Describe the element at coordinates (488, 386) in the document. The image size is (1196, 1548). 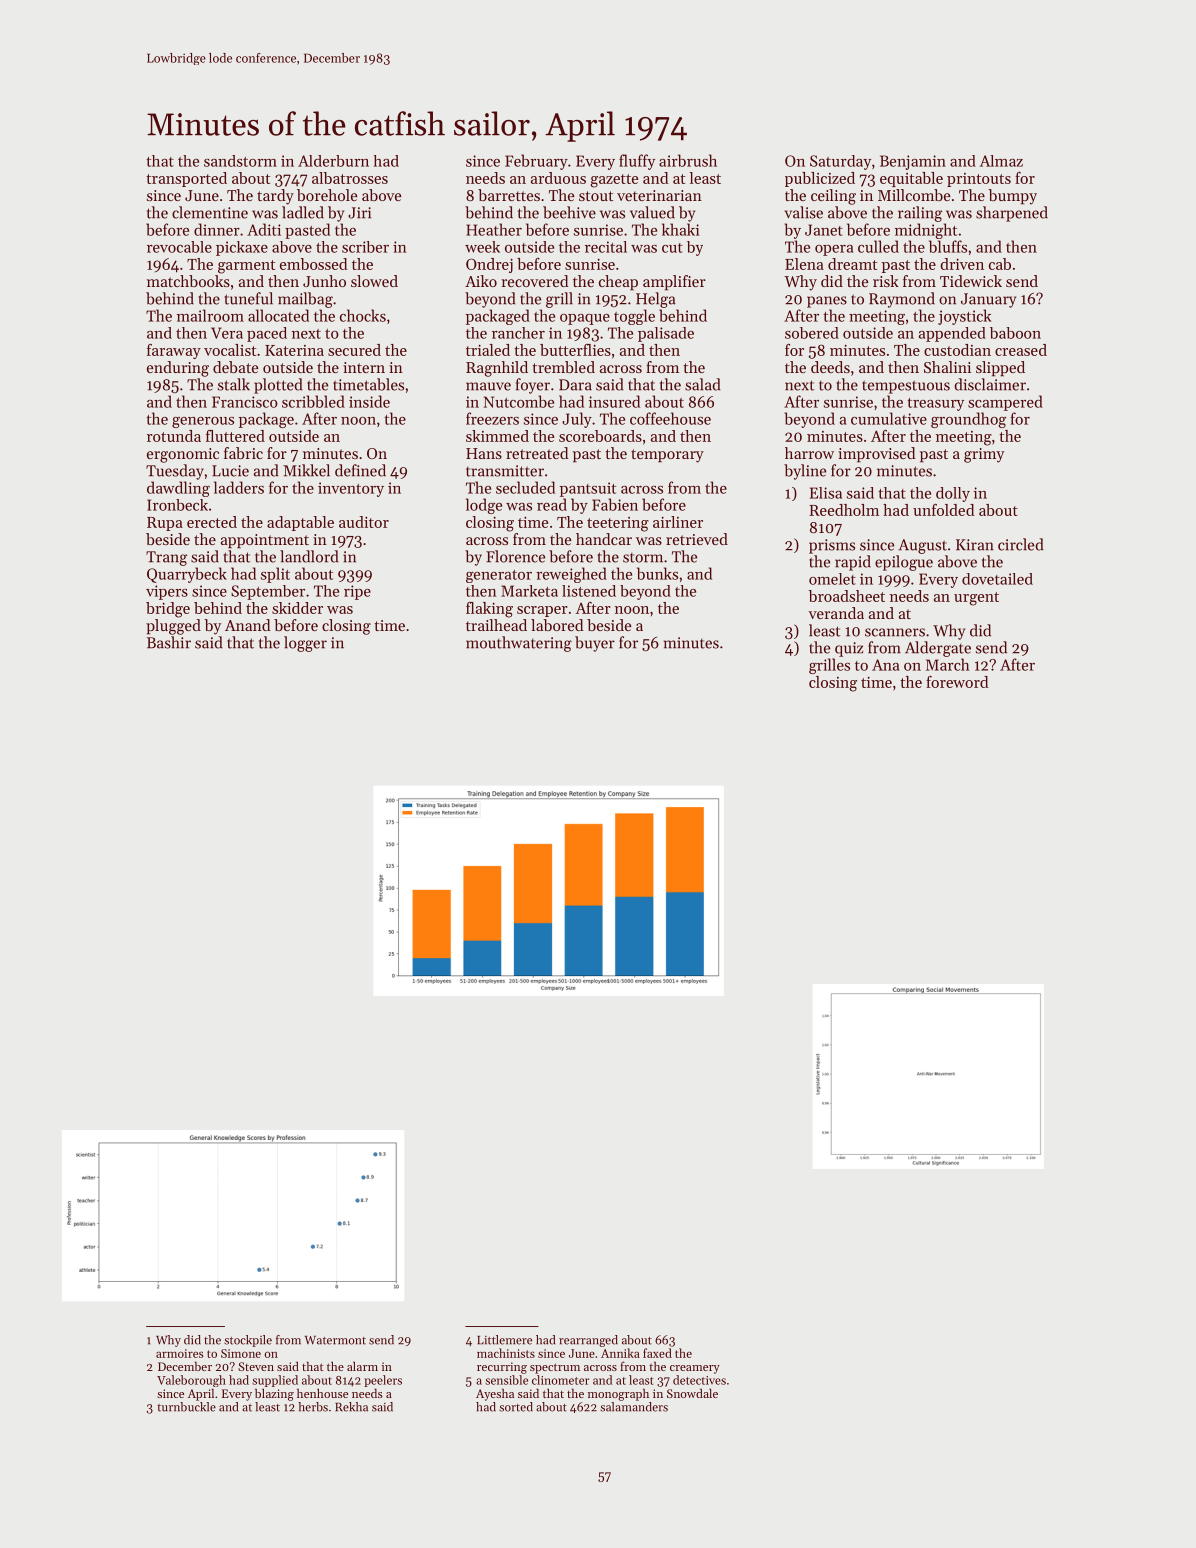
I see `mauve` at that location.
